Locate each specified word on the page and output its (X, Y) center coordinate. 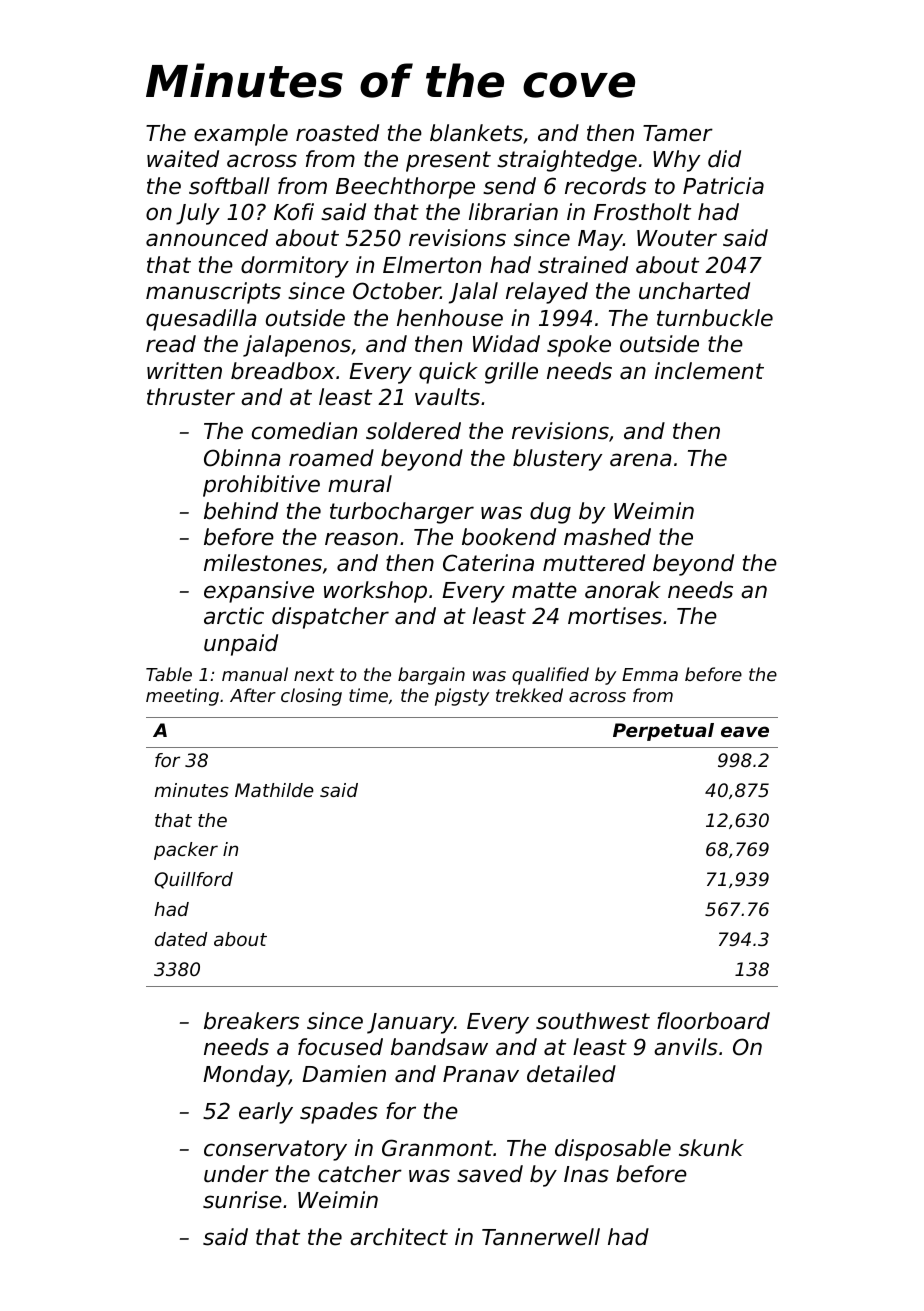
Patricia (723, 186)
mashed (607, 537)
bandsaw (439, 1047)
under (236, 1174)
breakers (251, 1021)
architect (399, 1237)
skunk (711, 1148)
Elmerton (432, 265)
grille (511, 373)
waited (183, 159)
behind (241, 511)
